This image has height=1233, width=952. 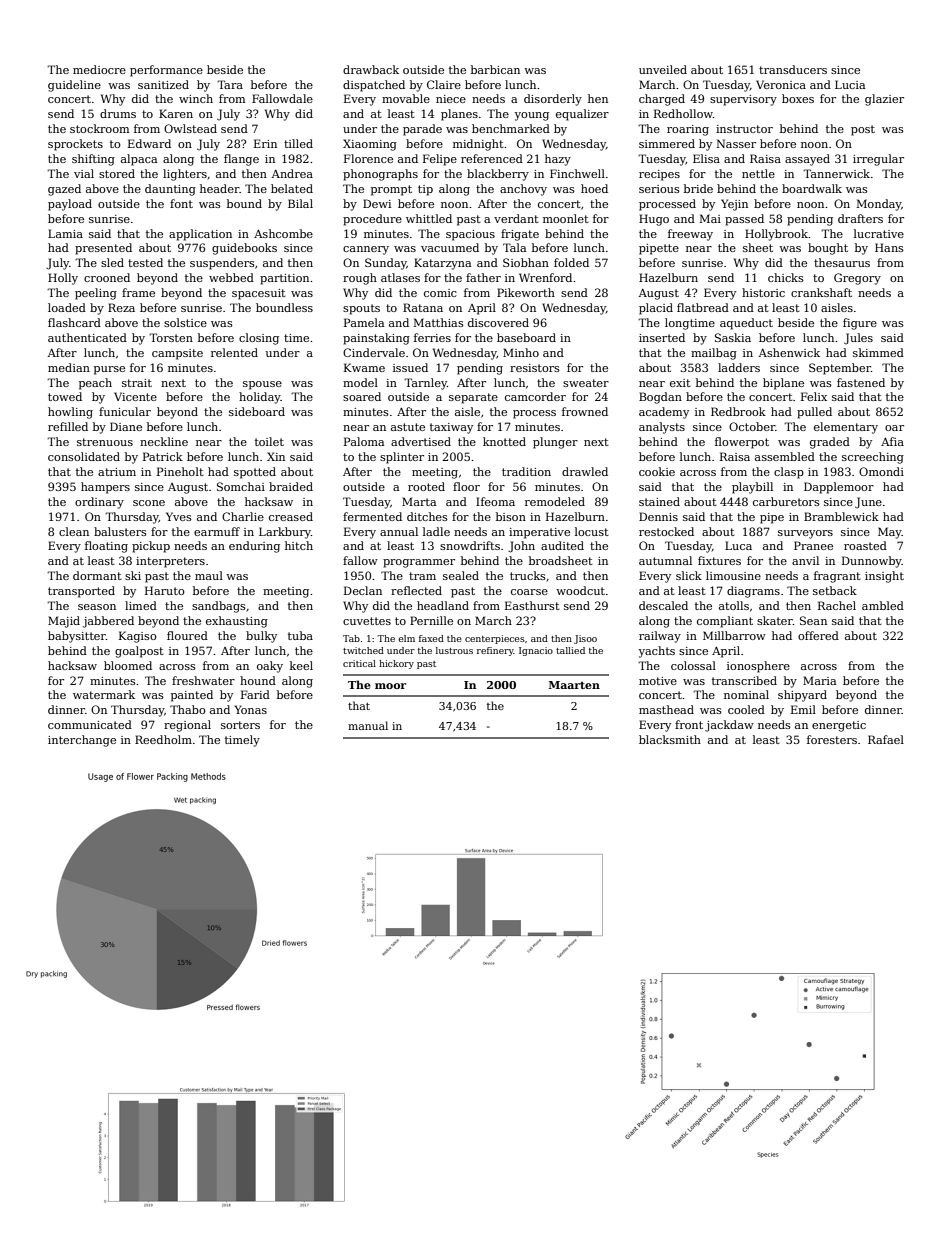 I want to click on procedure, so click(x=372, y=220).
